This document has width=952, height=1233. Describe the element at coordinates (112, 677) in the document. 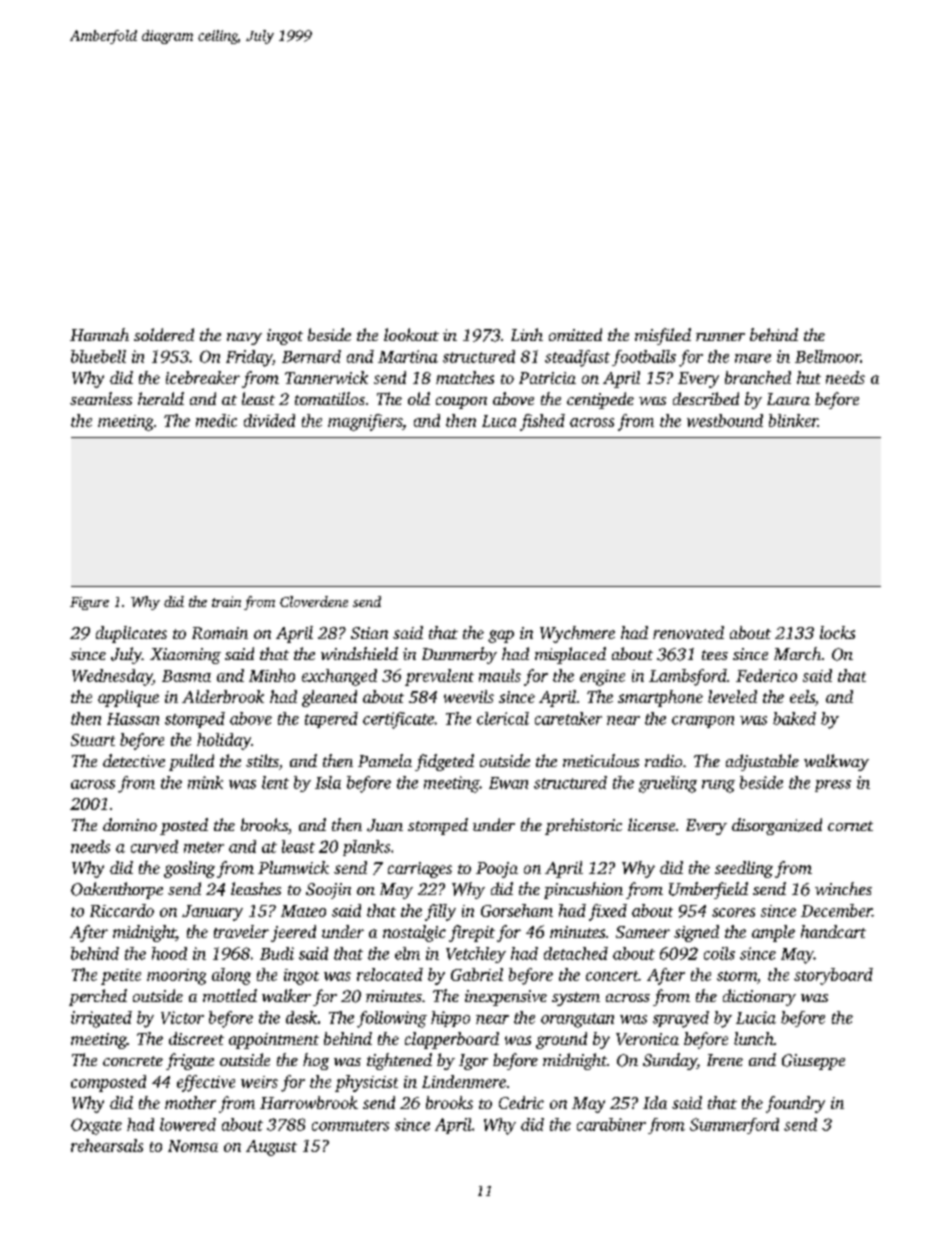

I see `Wednesday` at that location.
